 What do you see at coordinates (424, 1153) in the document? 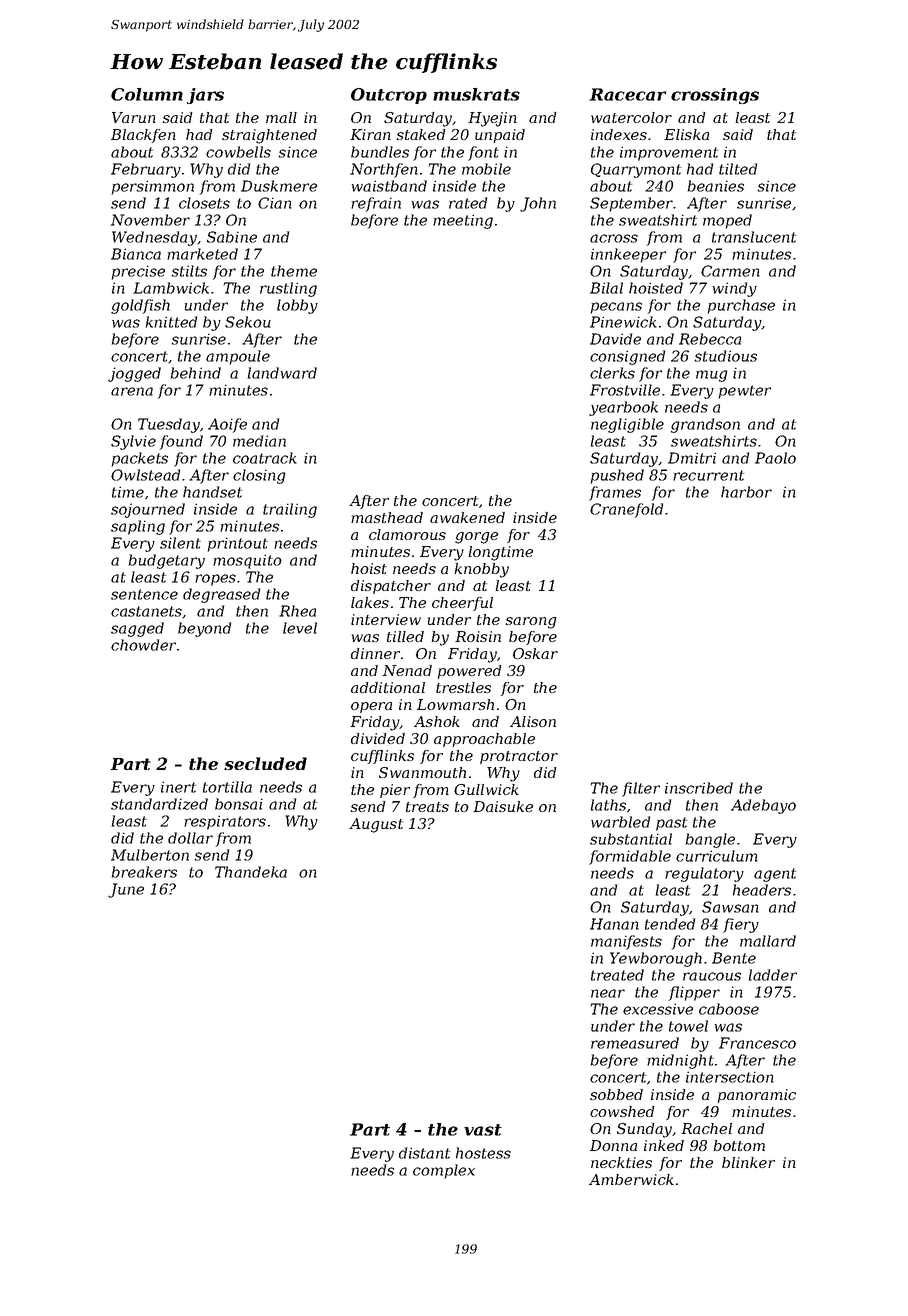
I see `distant` at bounding box center [424, 1153].
